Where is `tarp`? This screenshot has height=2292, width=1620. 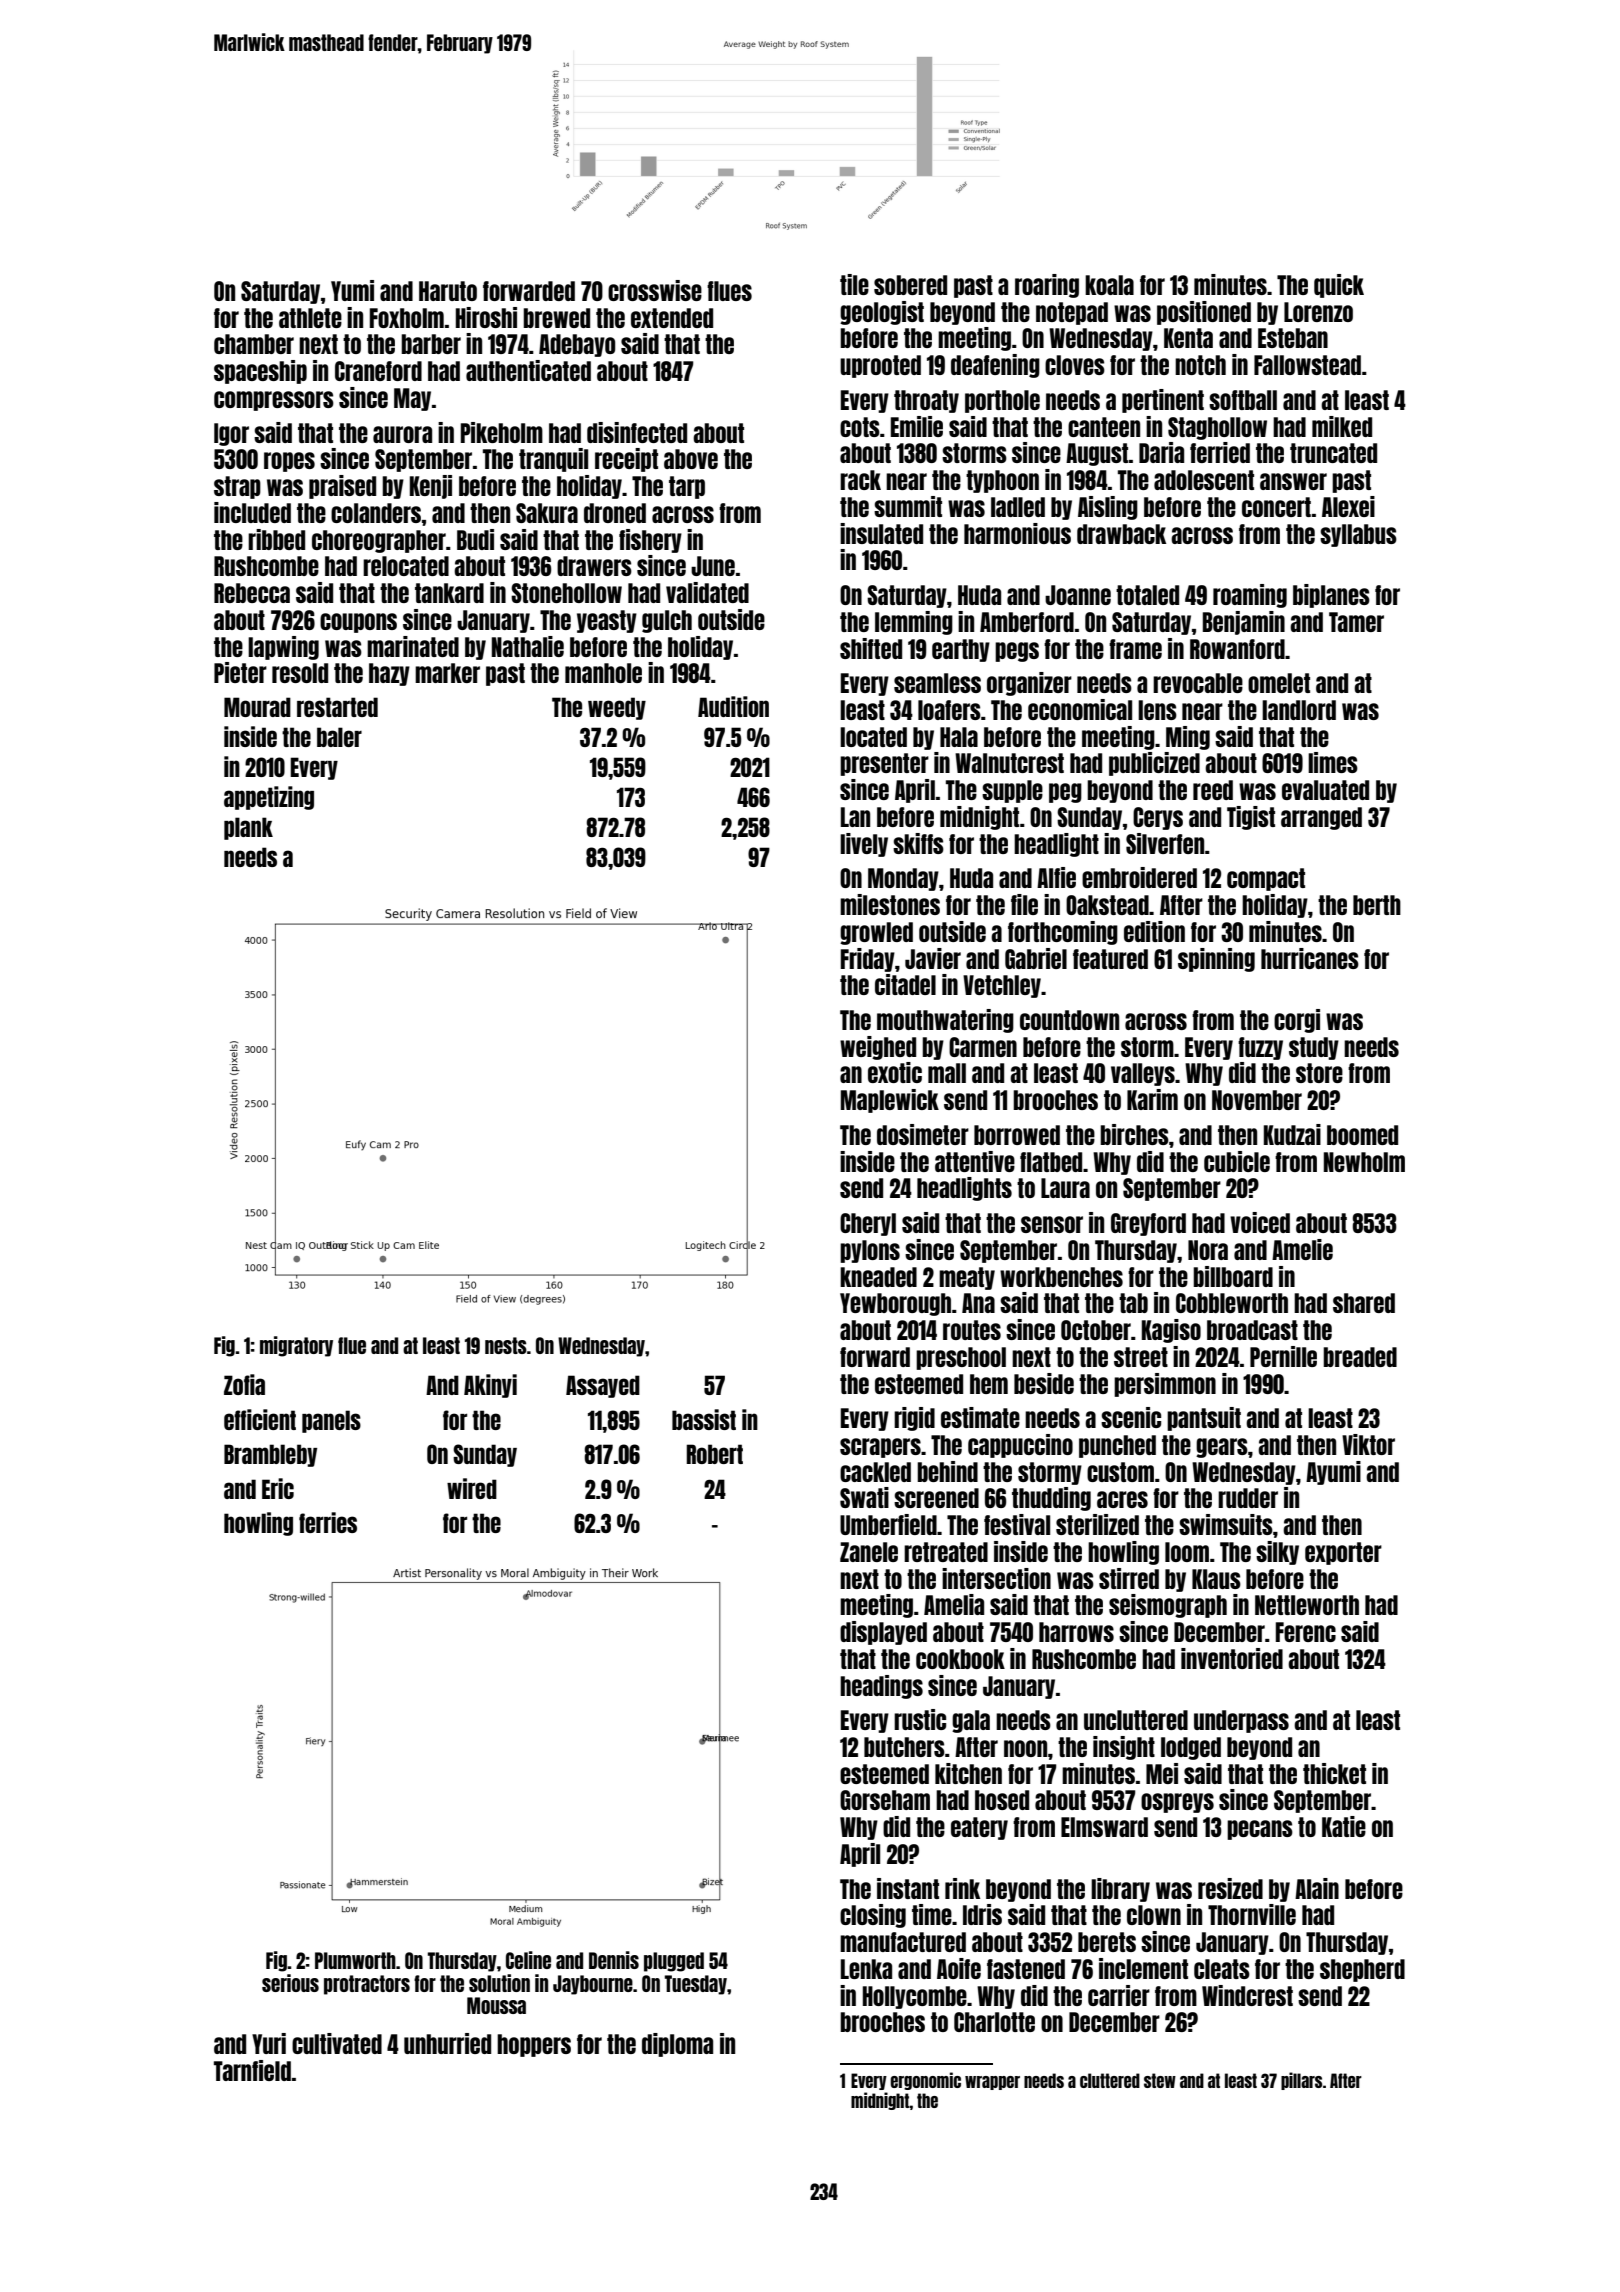
tarp is located at coordinates (687, 487).
